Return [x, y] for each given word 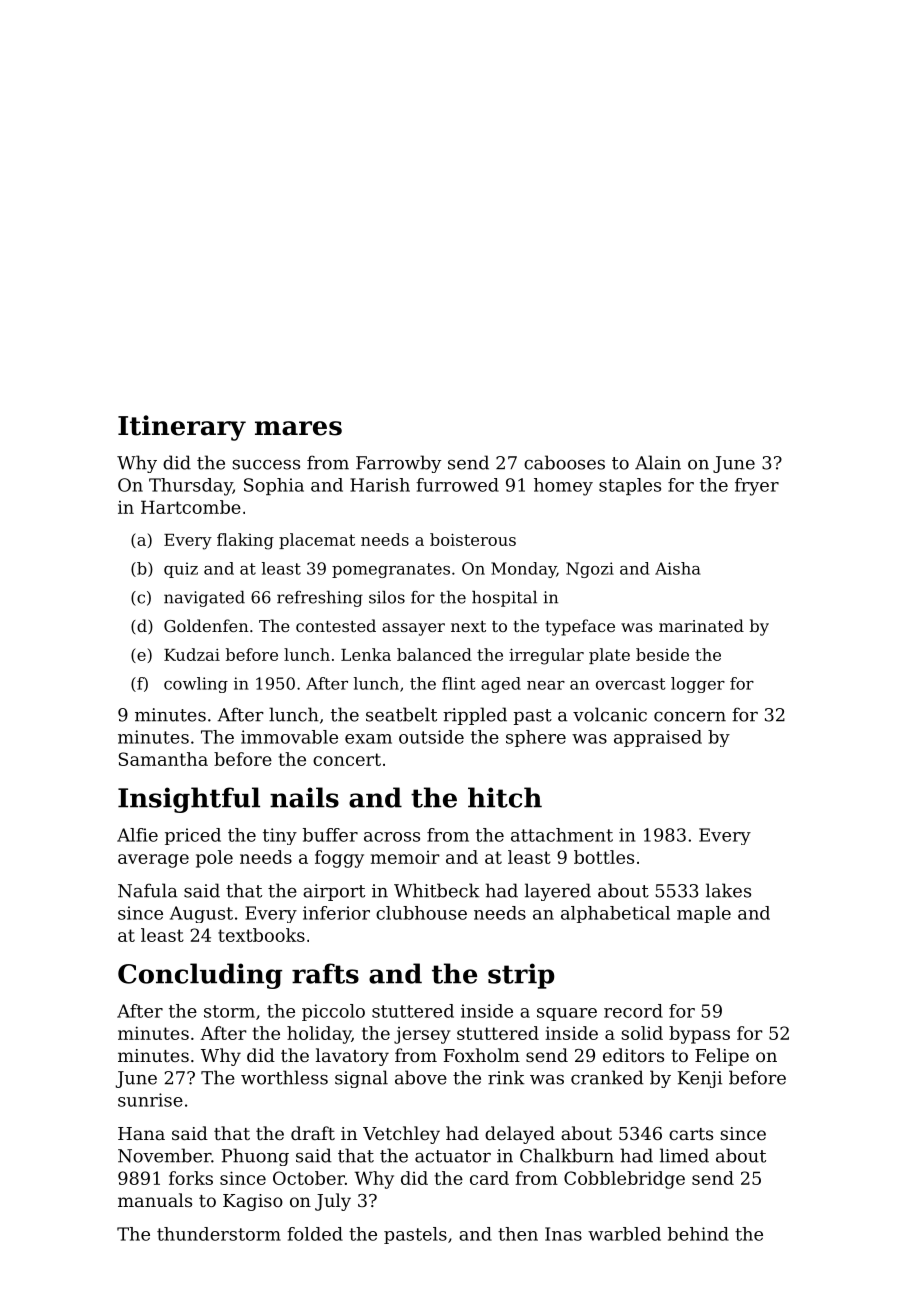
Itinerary [182, 428]
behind [698, 1234]
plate [609, 656]
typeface [580, 627]
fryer [757, 487]
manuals [155, 1200]
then [518, 1234]
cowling [196, 685]
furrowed [457, 485]
